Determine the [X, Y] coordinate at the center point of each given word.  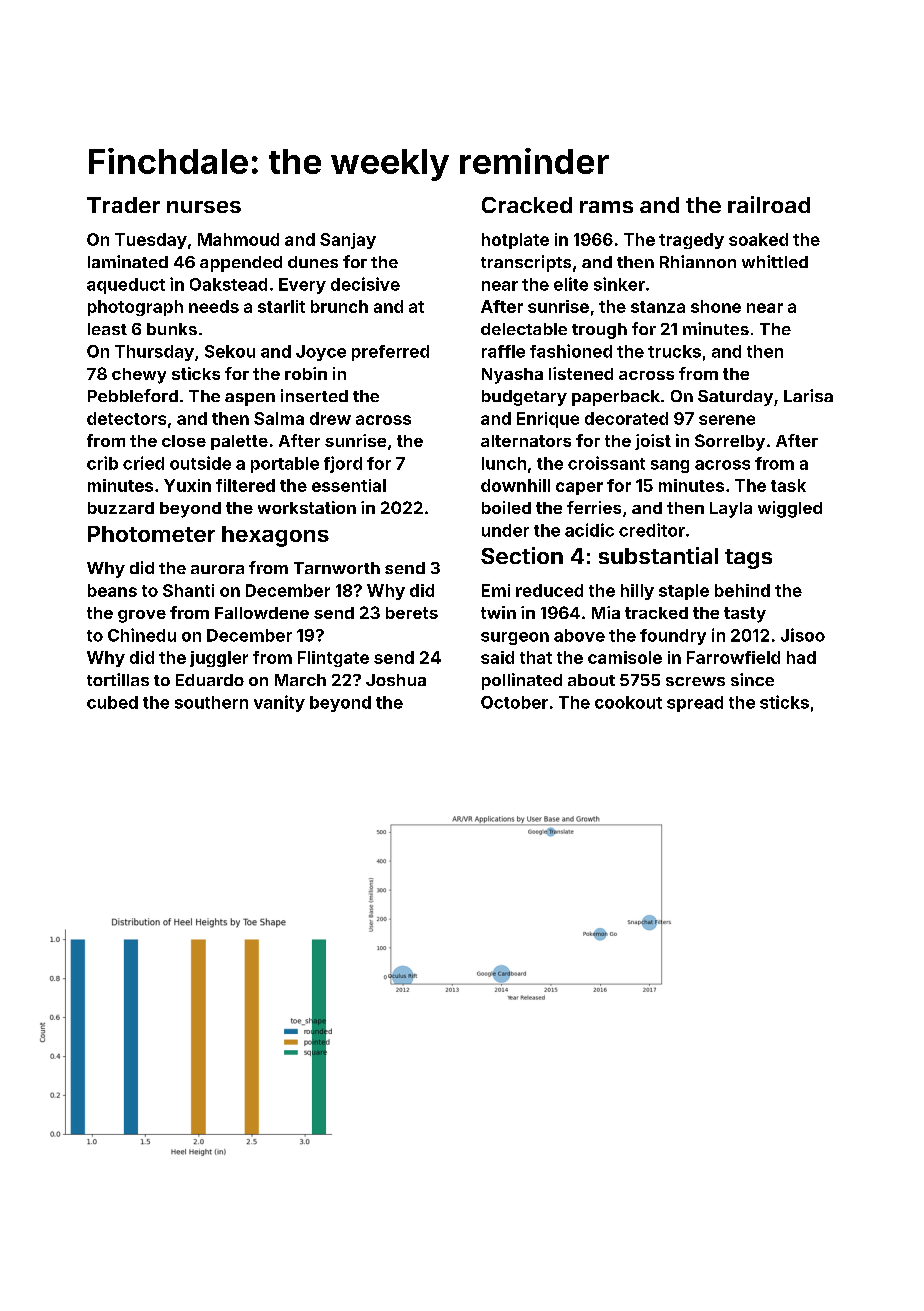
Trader [123, 205]
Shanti [188, 590]
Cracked [527, 205]
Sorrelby [730, 442]
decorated [626, 418]
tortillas [118, 679]
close [184, 441]
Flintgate [333, 659]
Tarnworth [337, 568]
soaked [758, 239]
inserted [314, 395]
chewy [139, 376]
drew [330, 418]
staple [684, 592]
